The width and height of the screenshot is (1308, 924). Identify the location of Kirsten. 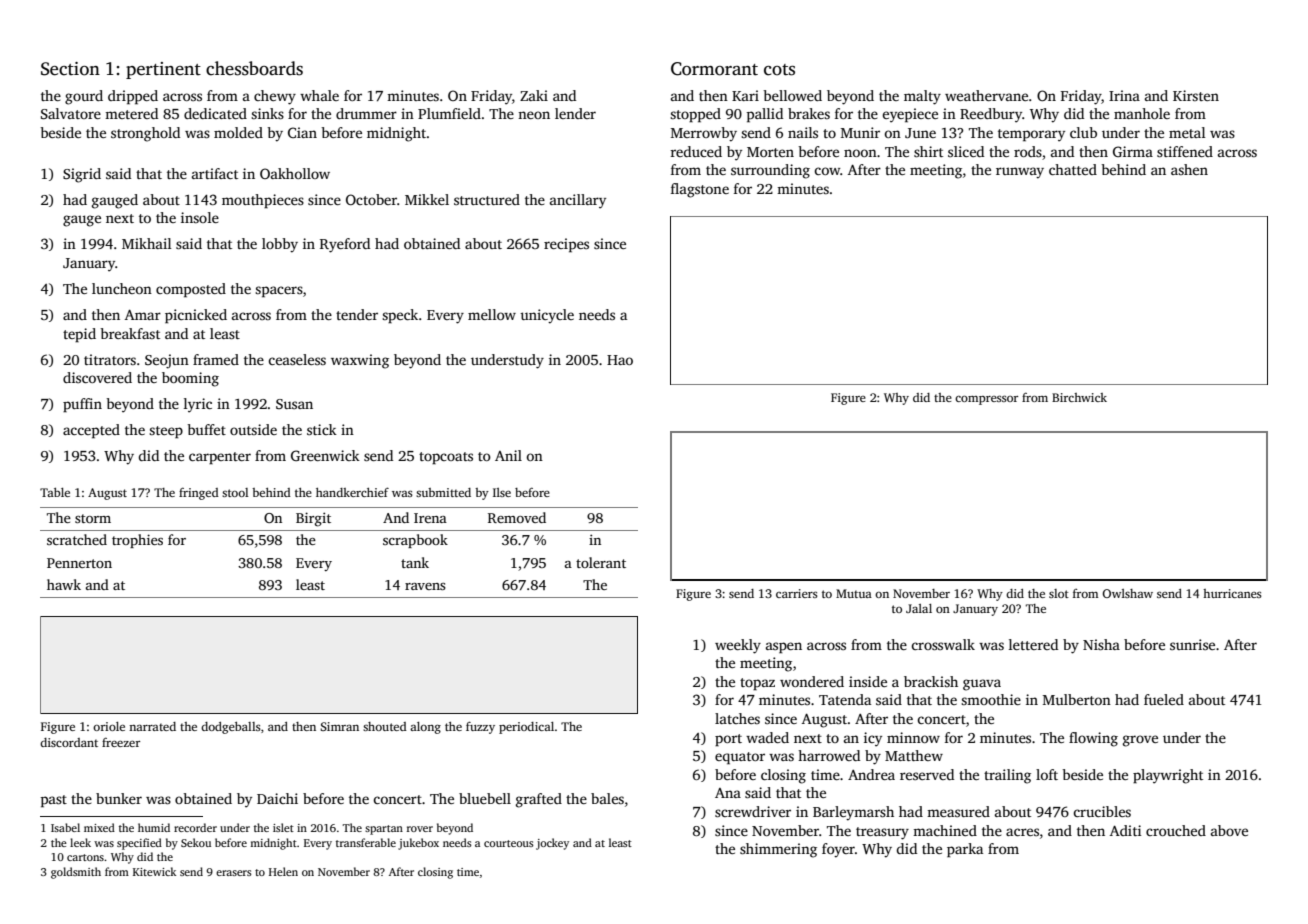
(1196, 95).
